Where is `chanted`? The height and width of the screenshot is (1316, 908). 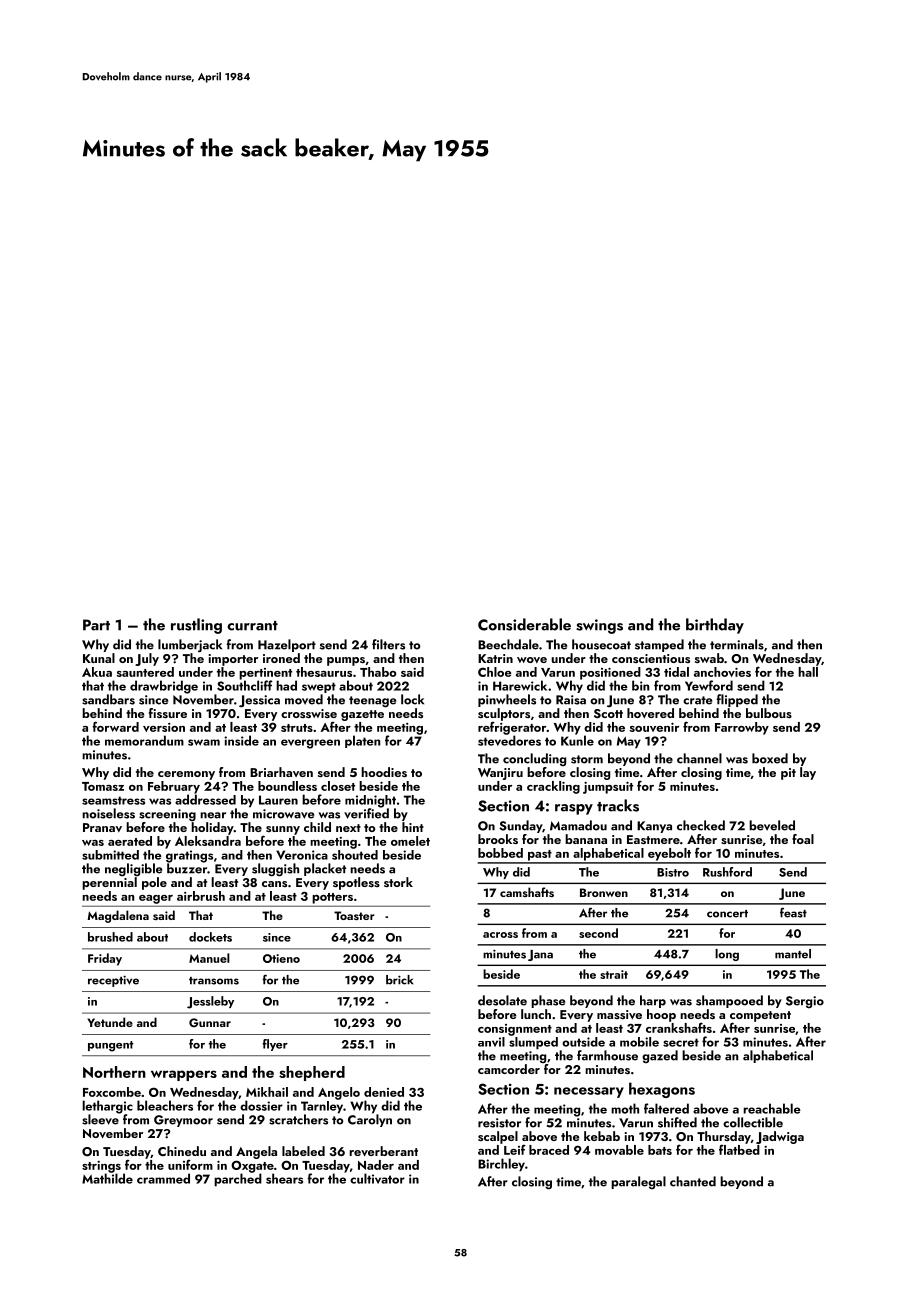
chanted is located at coordinates (693, 1181).
